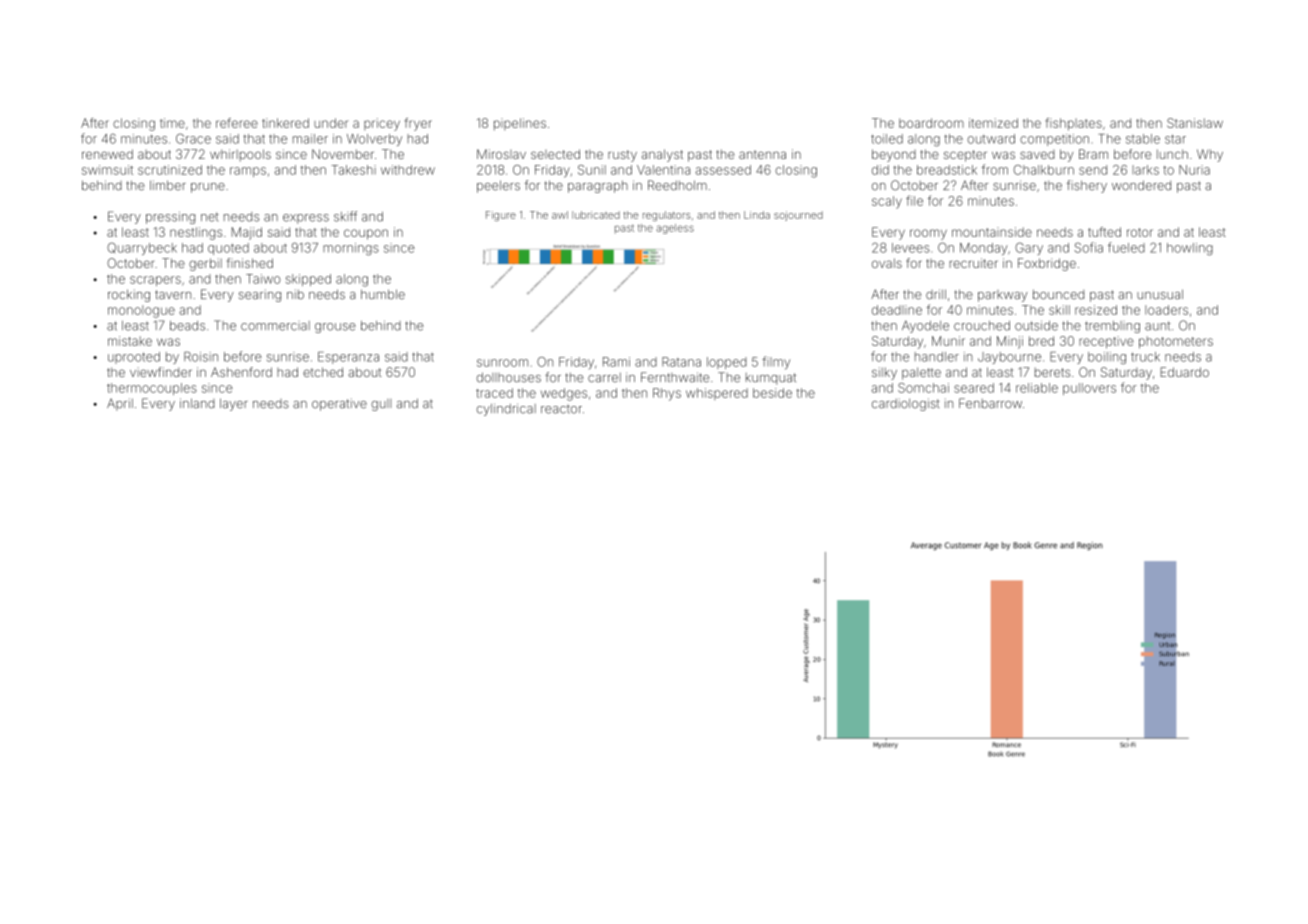 The height and width of the screenshot is (924, 1308). Describe the element at coordinates (506, 410) in the screenshot. I see `cylindrical` at that location.
